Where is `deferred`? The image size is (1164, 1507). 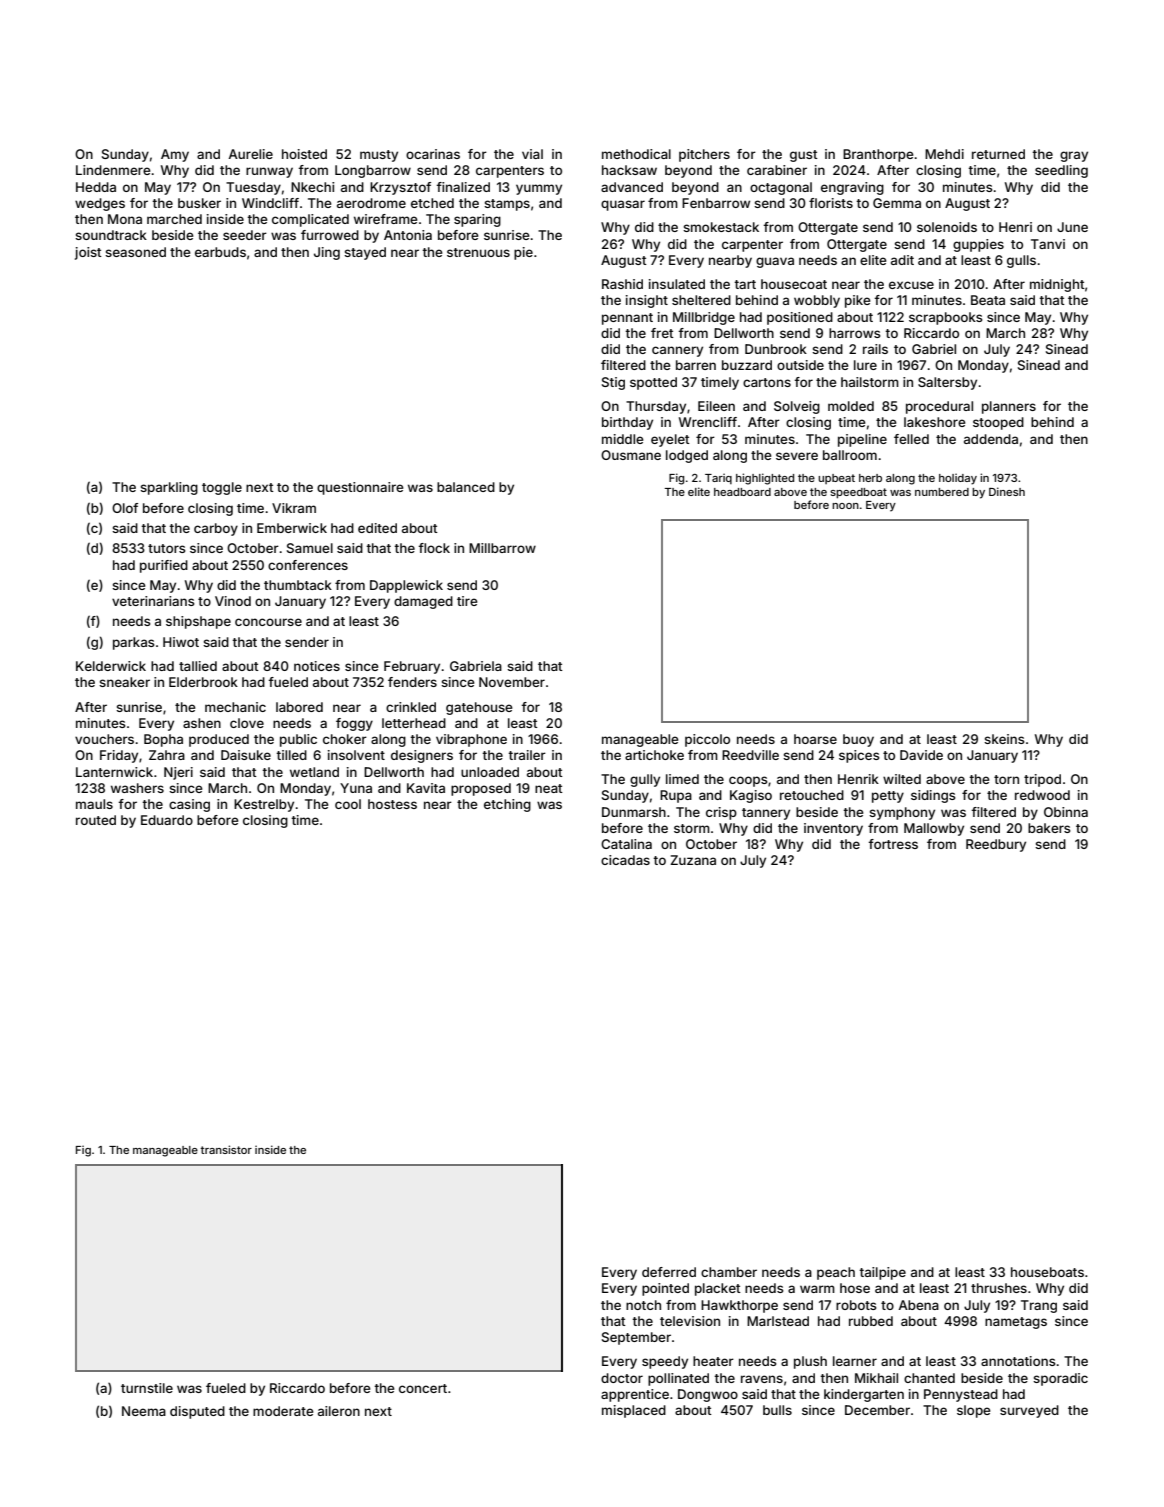 deferred is located at coordinates (669, 1272).
